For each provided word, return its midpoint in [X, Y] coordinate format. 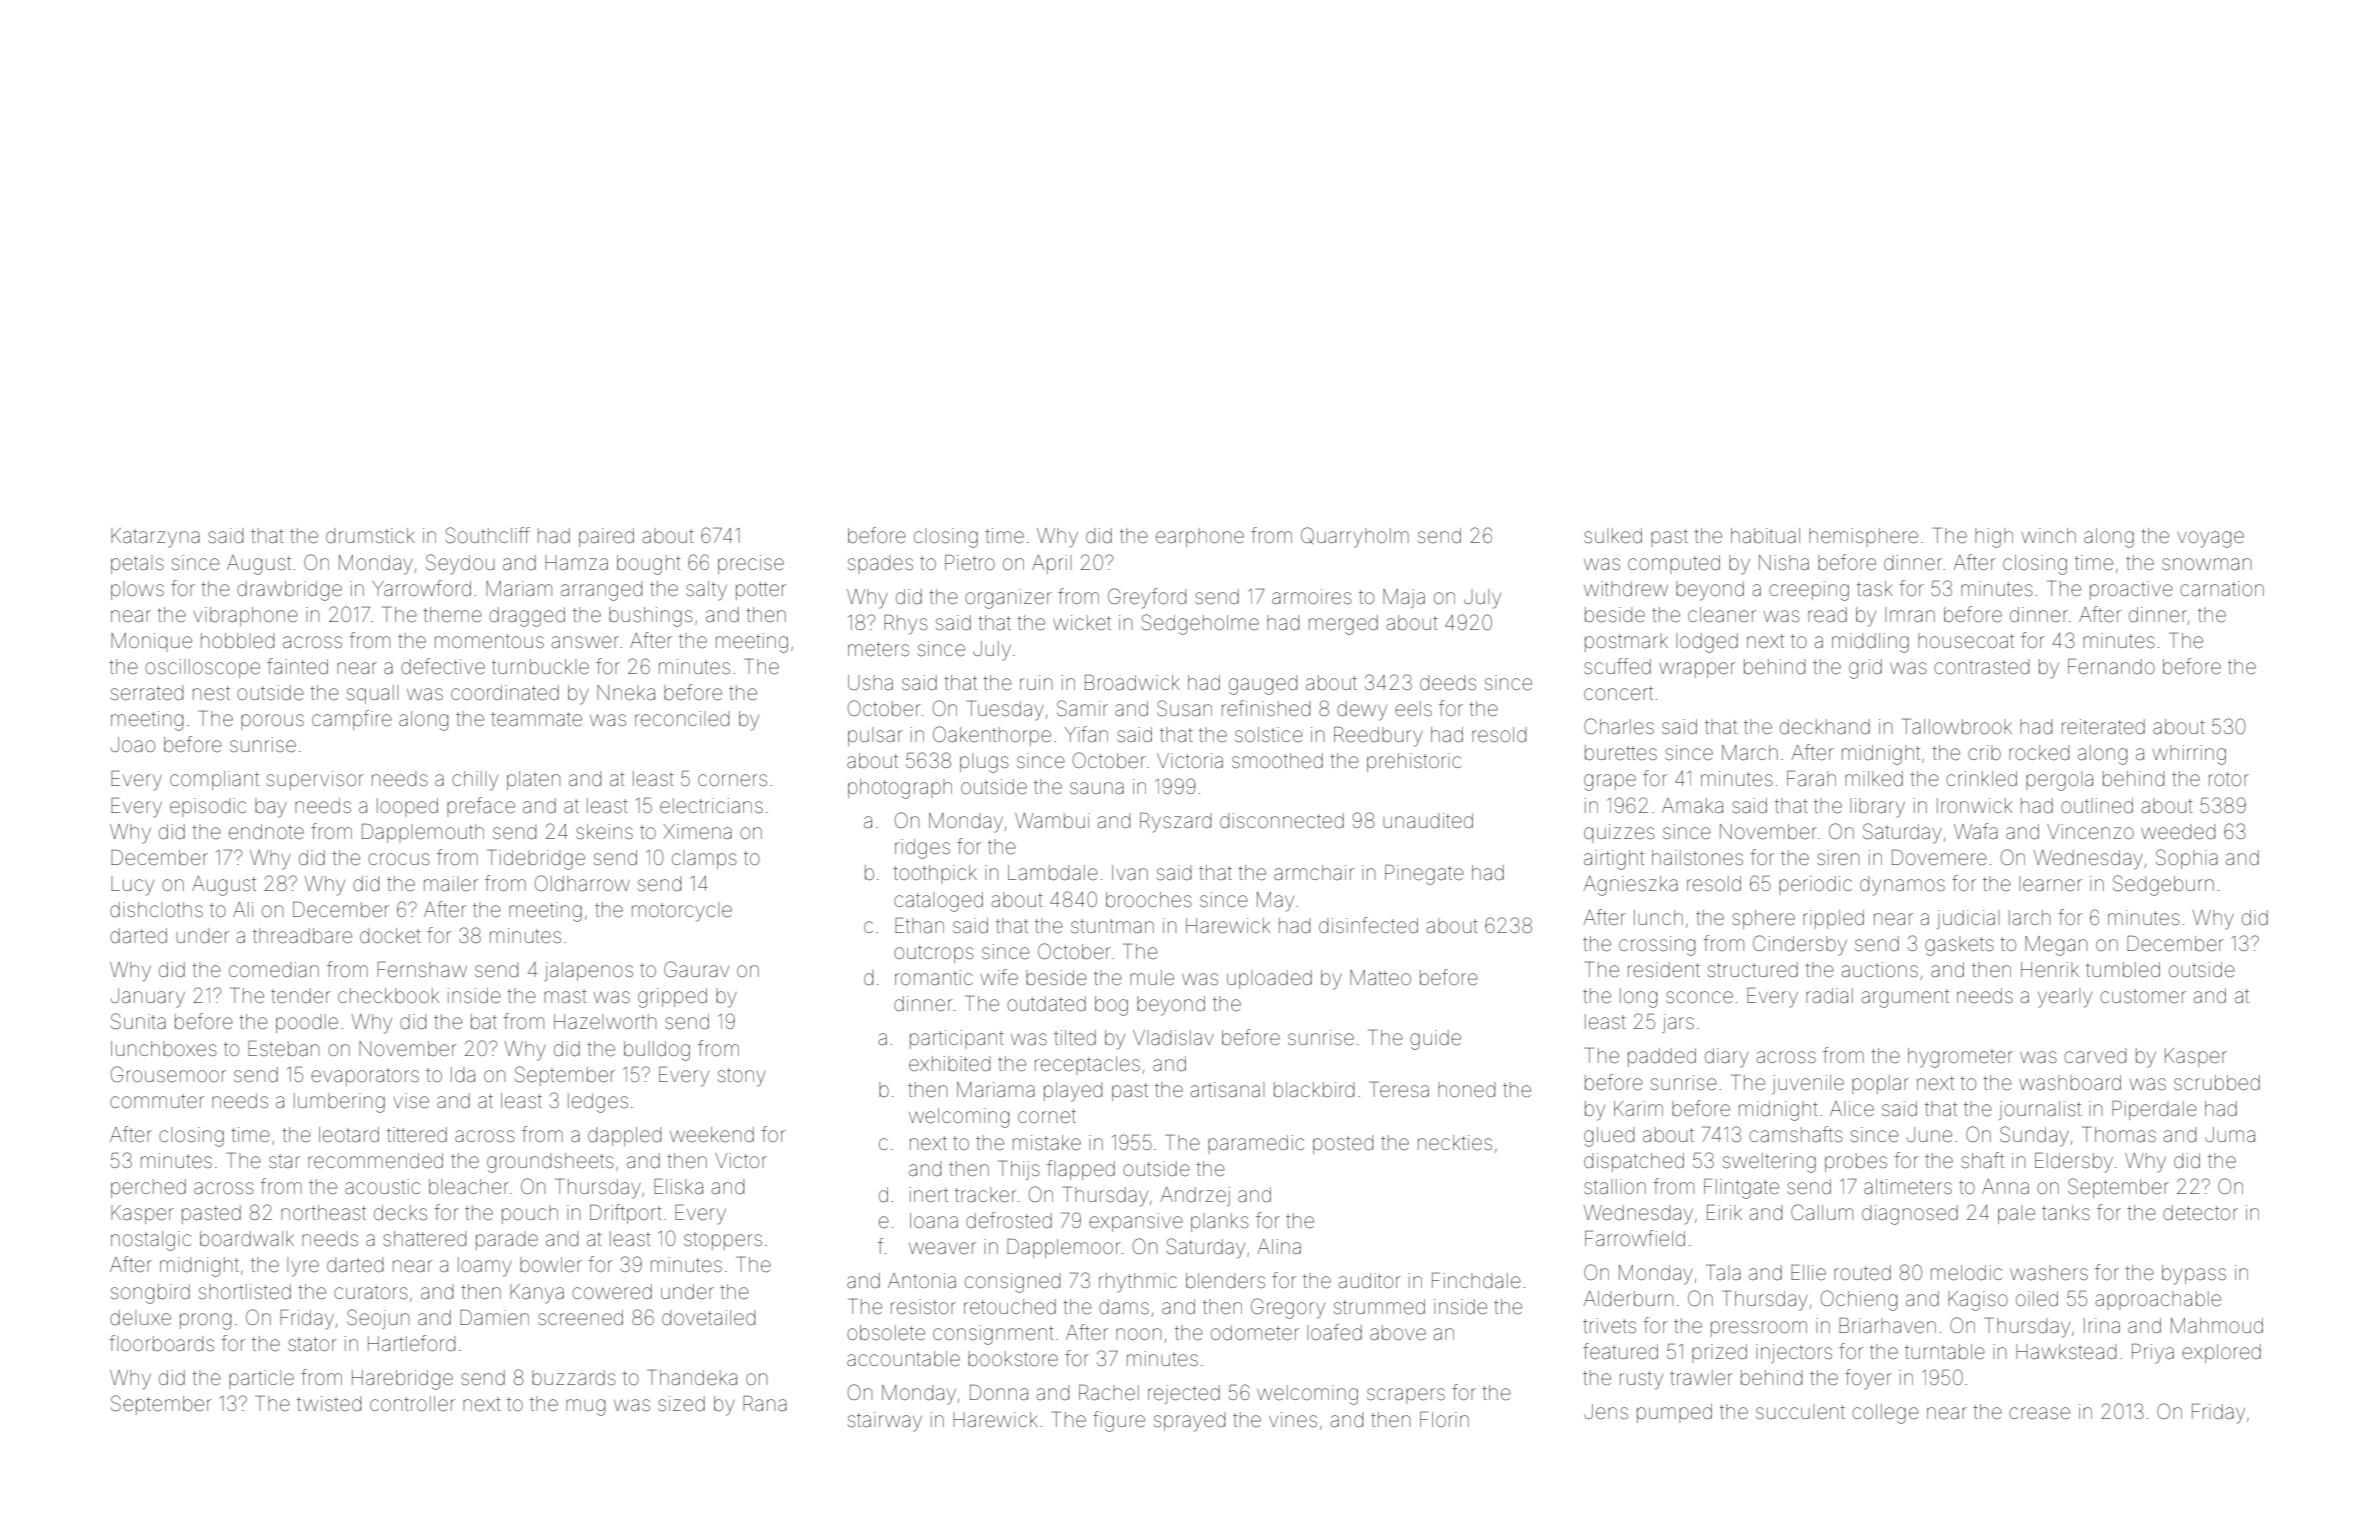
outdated [1046, 1004]
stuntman [1112, 926]
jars [1678, 1023]
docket [390, 936]
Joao [133, 744]
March [1750, 752]
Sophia [2187, 859]
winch [2049, 535]
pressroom [1759, 1329]
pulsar [875, 736]
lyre [303, 1267]
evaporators [365, 1077]
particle [261, 1379]
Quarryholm [1355, 537]
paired [606, 537]
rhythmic [1138, 1283]
